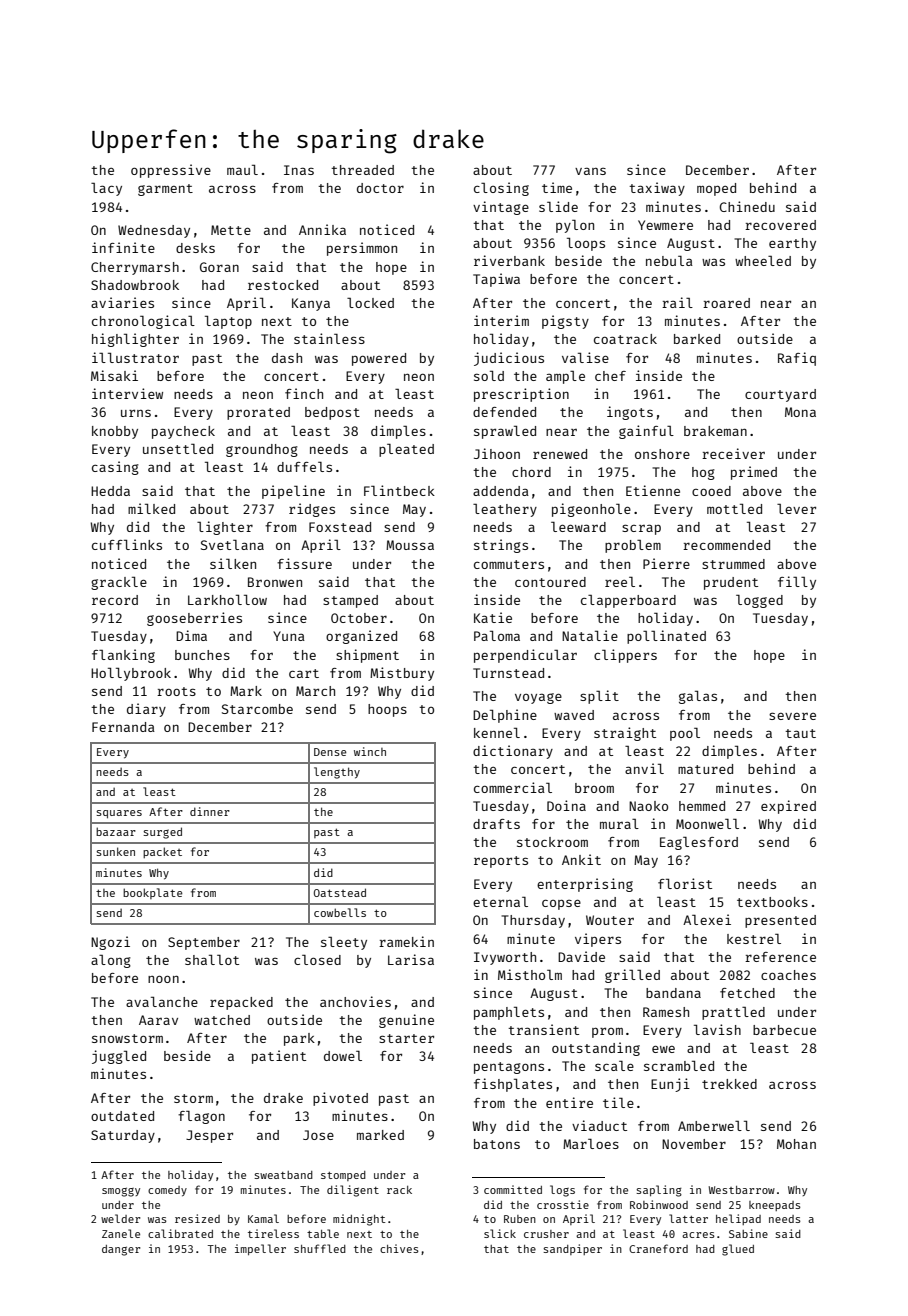  I want to click on flanking, so click(123, 656).
